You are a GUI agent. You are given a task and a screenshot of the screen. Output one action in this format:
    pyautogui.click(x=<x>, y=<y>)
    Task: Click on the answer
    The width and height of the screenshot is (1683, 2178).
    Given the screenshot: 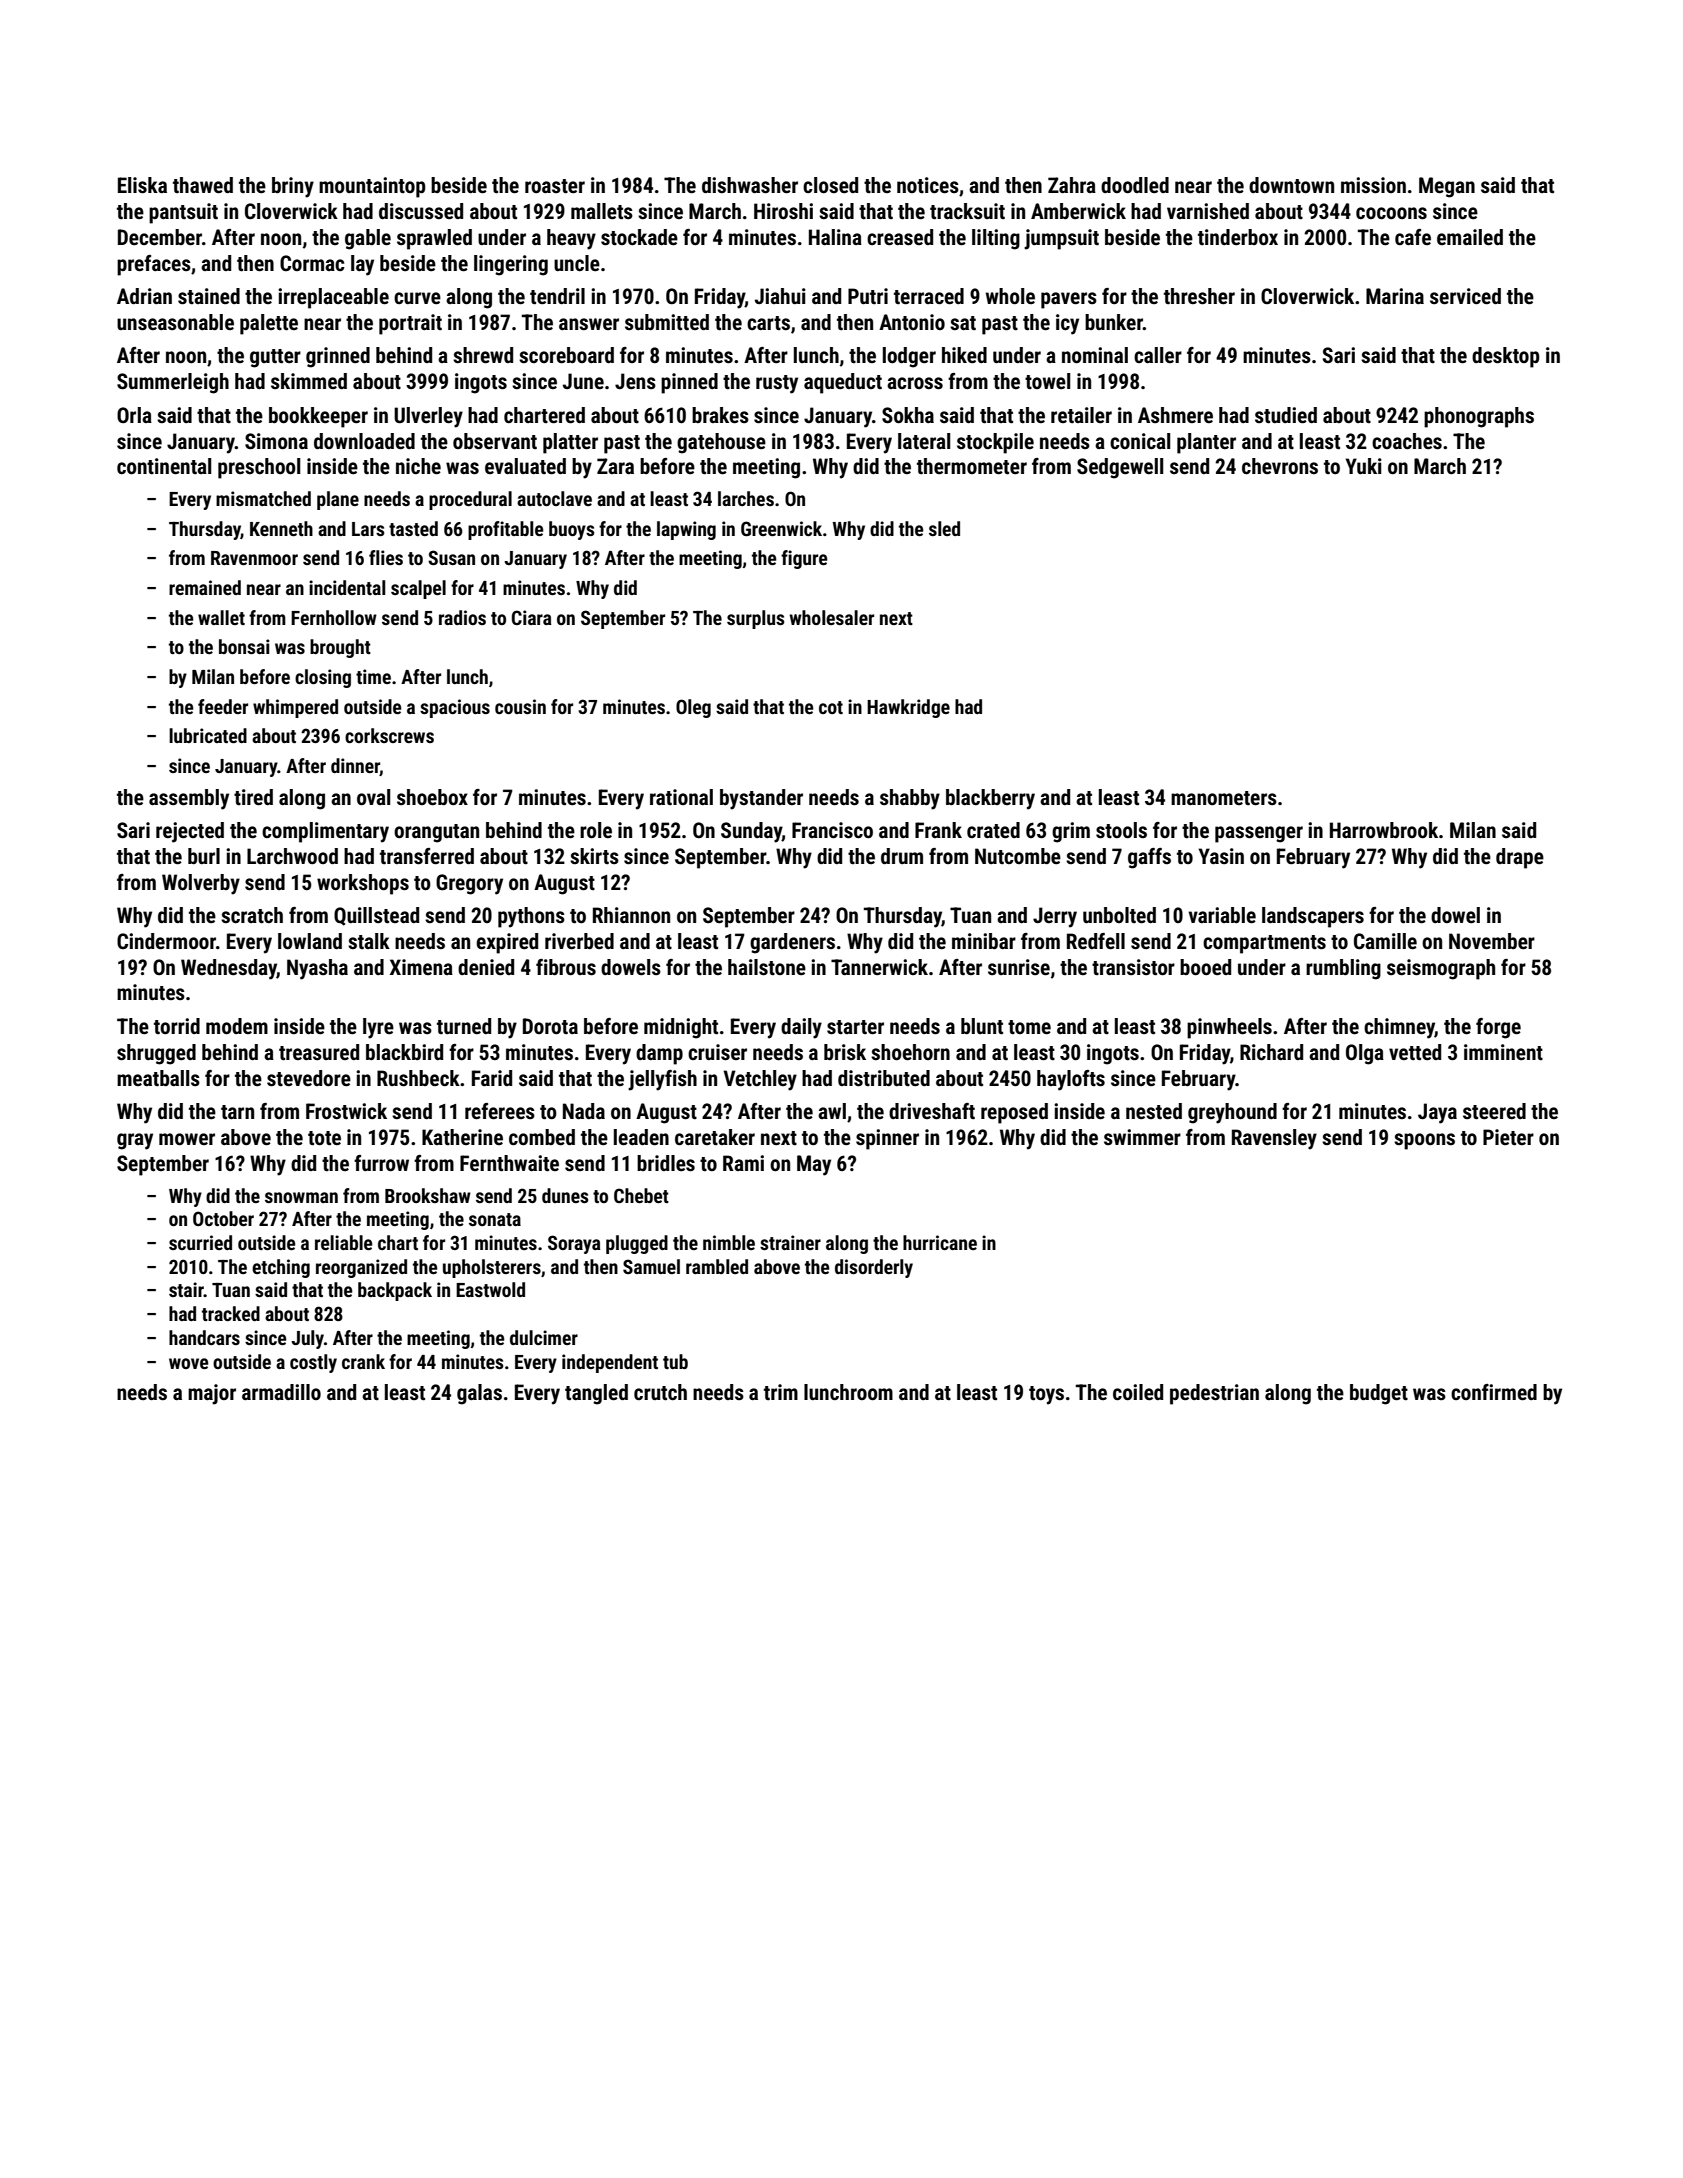 What is the action you would take?
    pyautogui.click(x=589, y=324)
